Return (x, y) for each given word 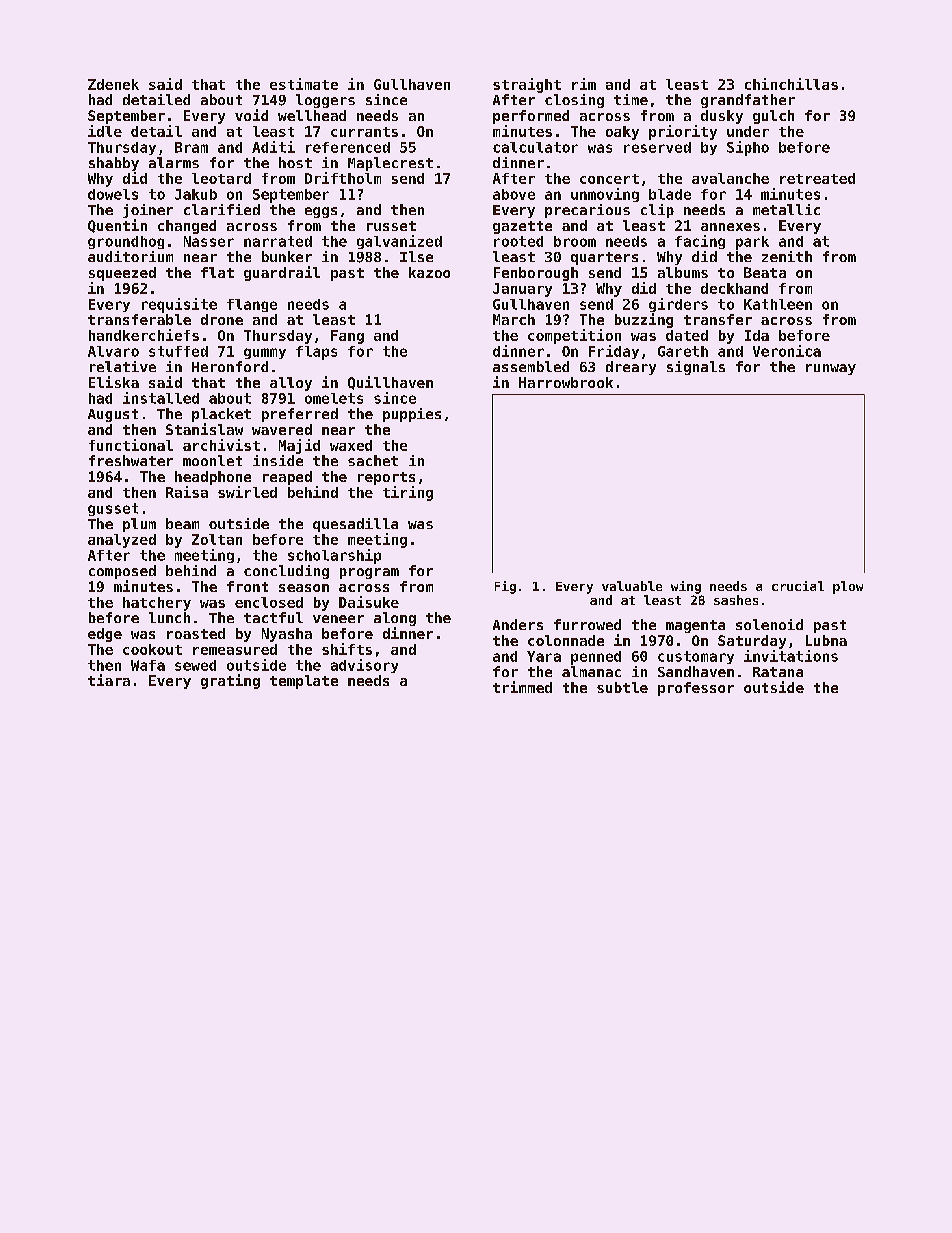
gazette (522, 227)
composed (122, 572)
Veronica (787, 351)
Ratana (778, 672)
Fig (505, 587)
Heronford (230, 366)
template (304, 682)
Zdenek (113, 84)
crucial (798, 586)
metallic (786, 209)
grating (230, 681)
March (514, 319)
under (748, 131)
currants (364, 132)
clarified (222, 209)
